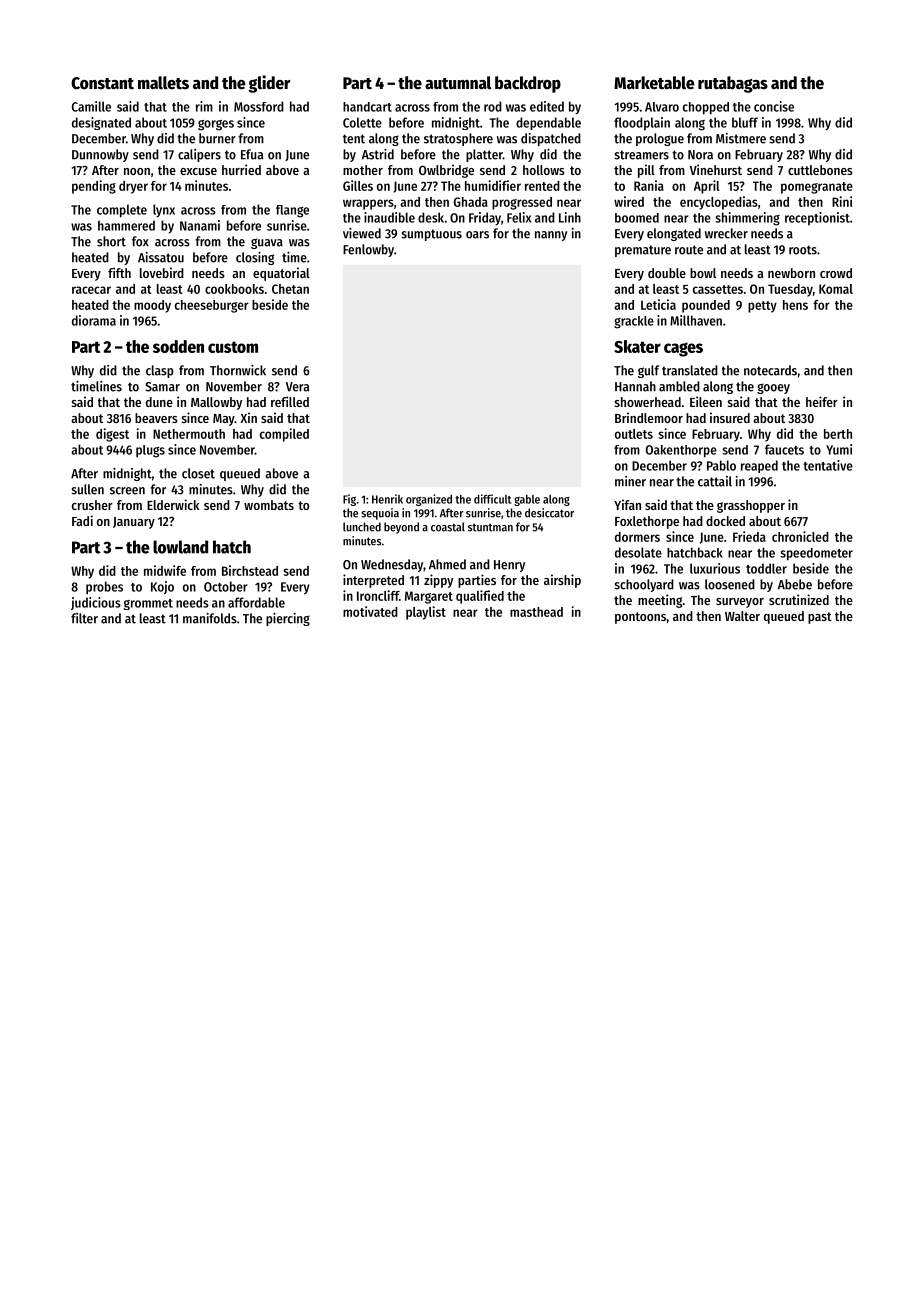 The height and width of the screenshot is (1308, 924). What do you see at coordinates (820, 618) in the screenshot?
I see `past` at bounding box center [820, 618].
